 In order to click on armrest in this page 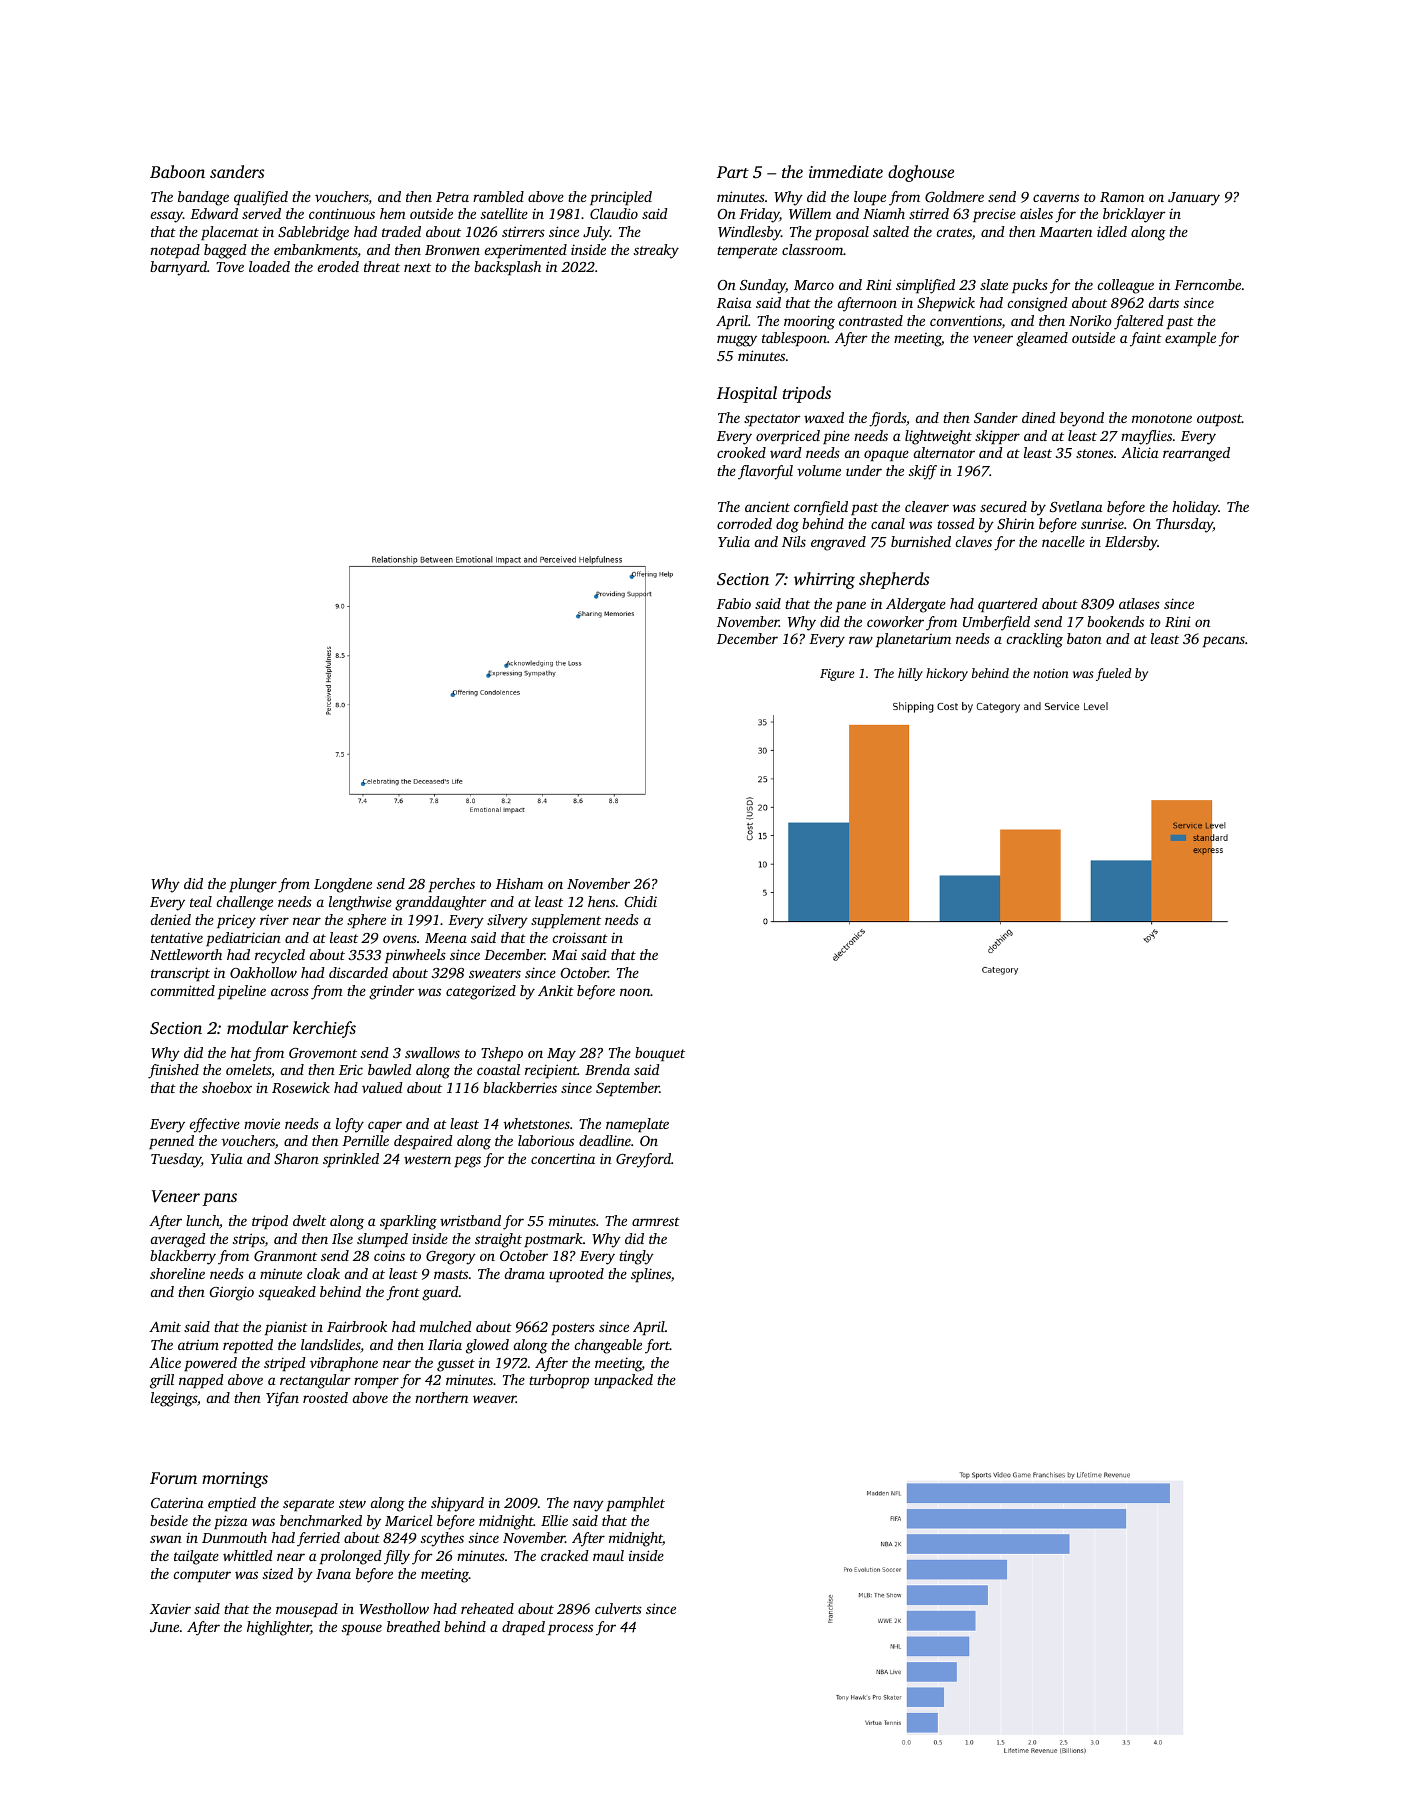, I will do `click(656, 1221)`.
